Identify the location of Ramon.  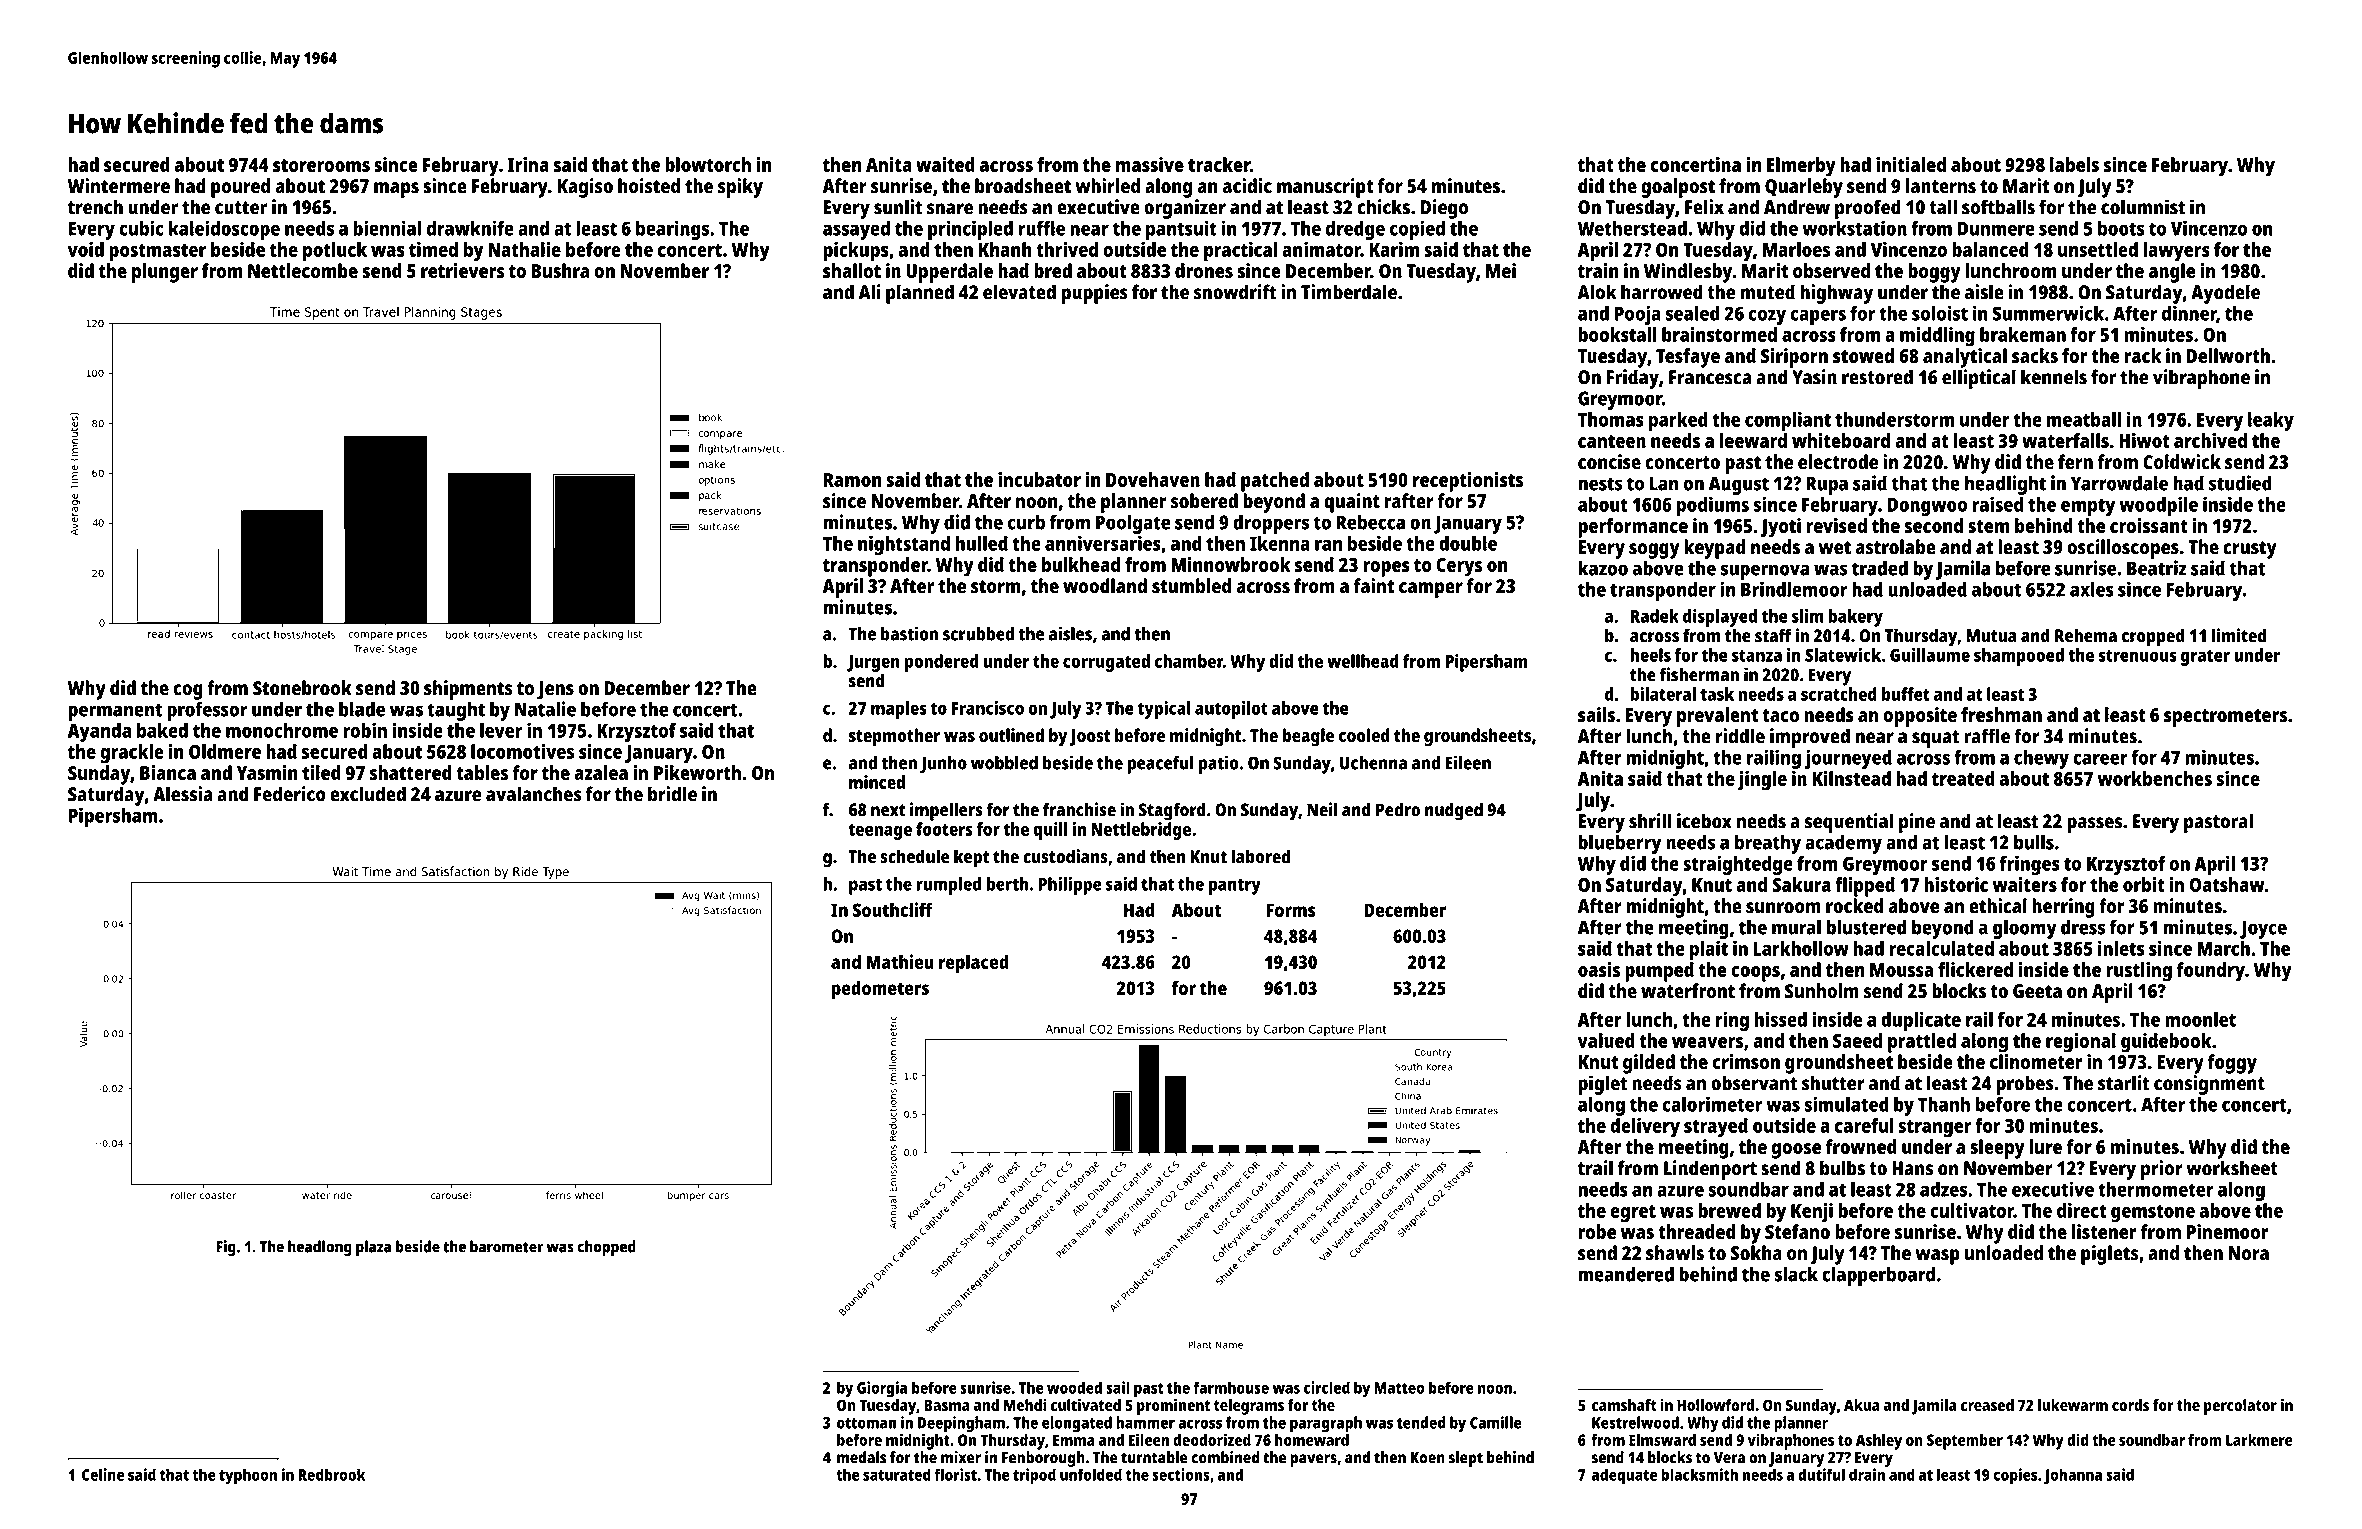
(853, 480).
